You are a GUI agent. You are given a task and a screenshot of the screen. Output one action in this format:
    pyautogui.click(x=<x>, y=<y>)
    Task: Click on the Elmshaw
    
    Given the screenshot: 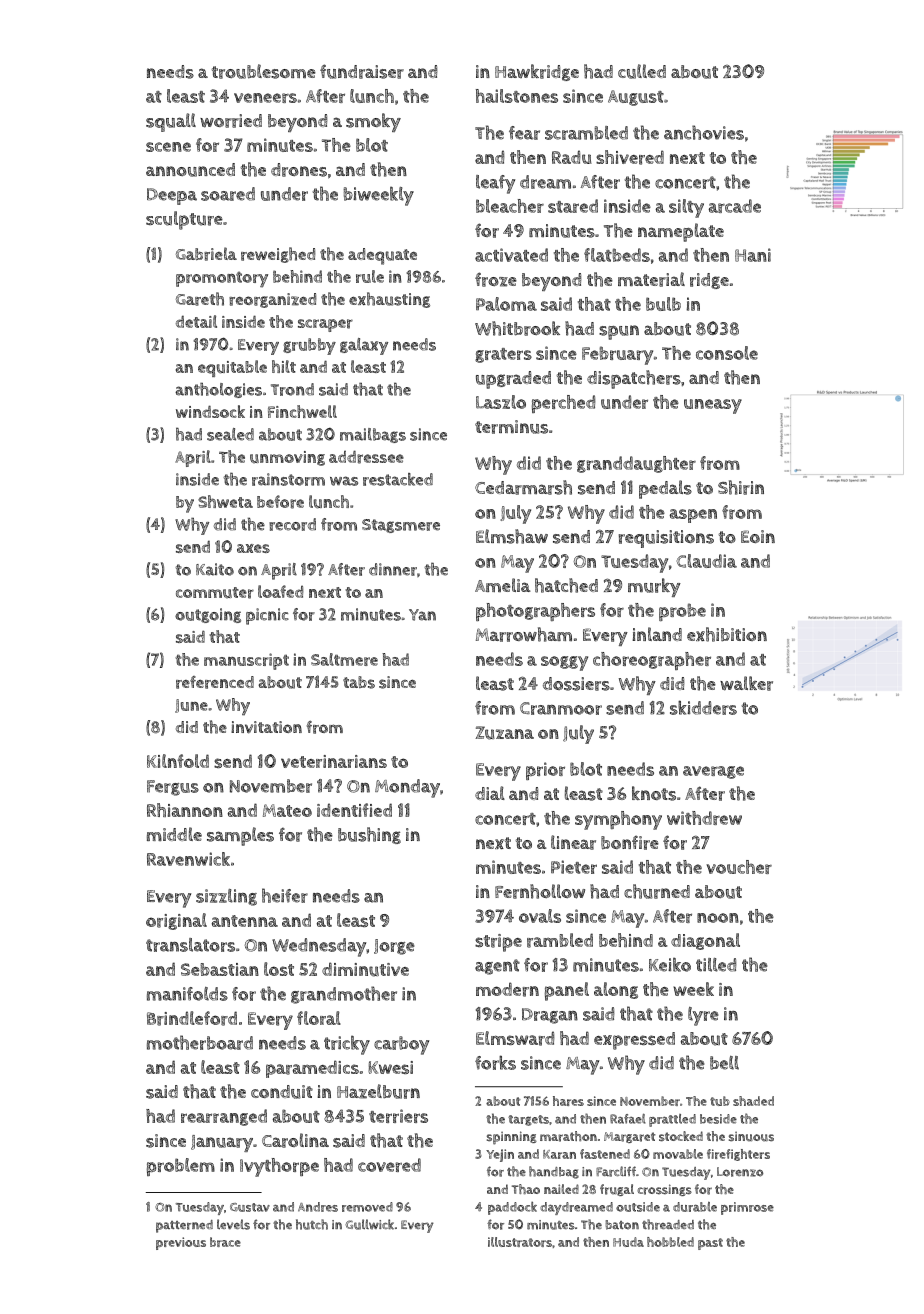 What is the action you would take?
    pyautogui.click(x=512, y=536)
